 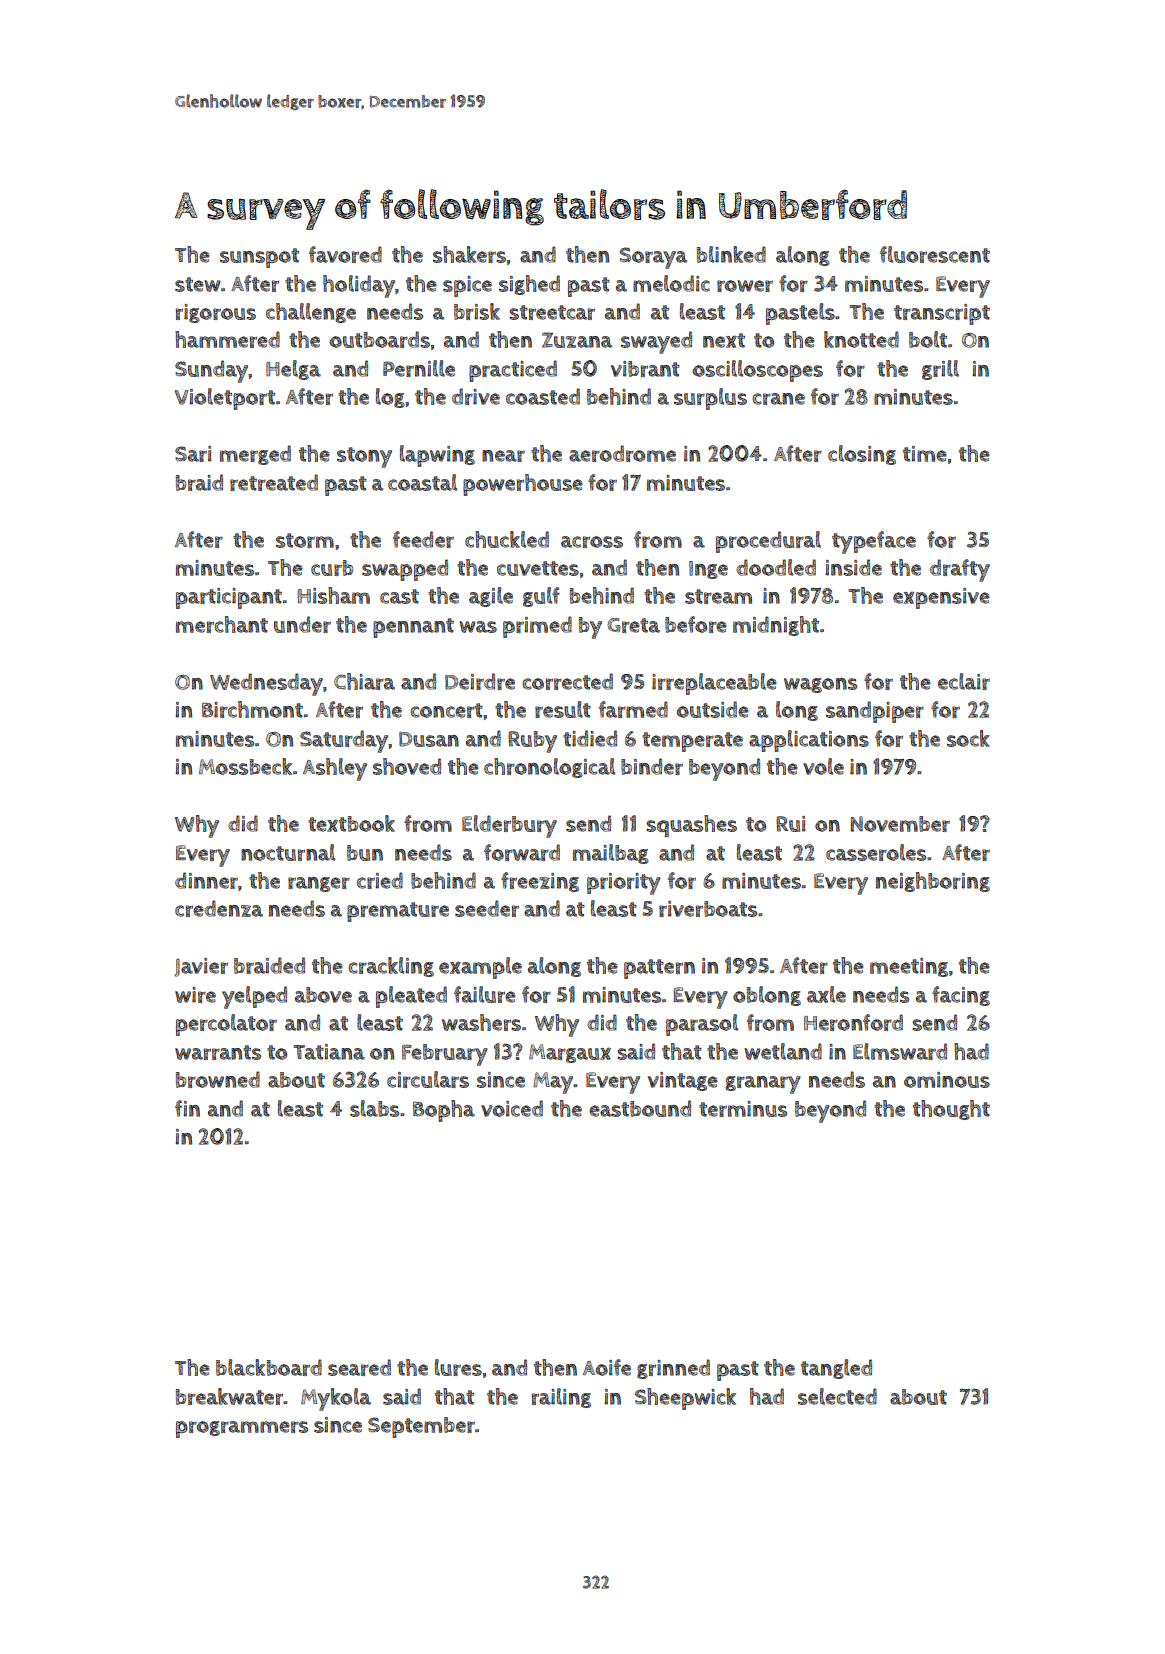 What do you see at coordinates (359, 286) in the screenshot?
I see `holiday` at bounding box center [359, 286].
